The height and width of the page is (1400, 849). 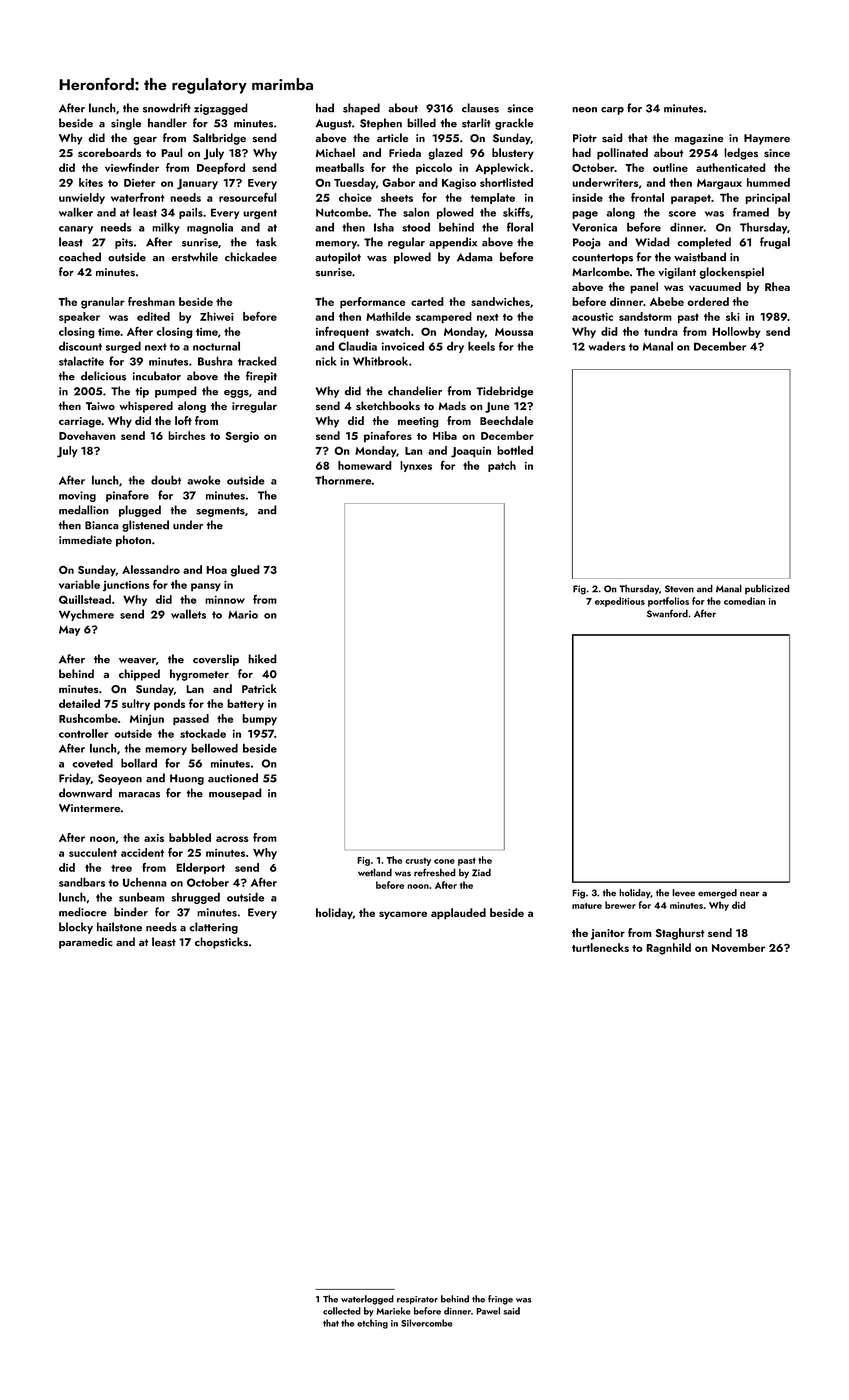 I want to click on shaped, so click(x=361, y=109).
